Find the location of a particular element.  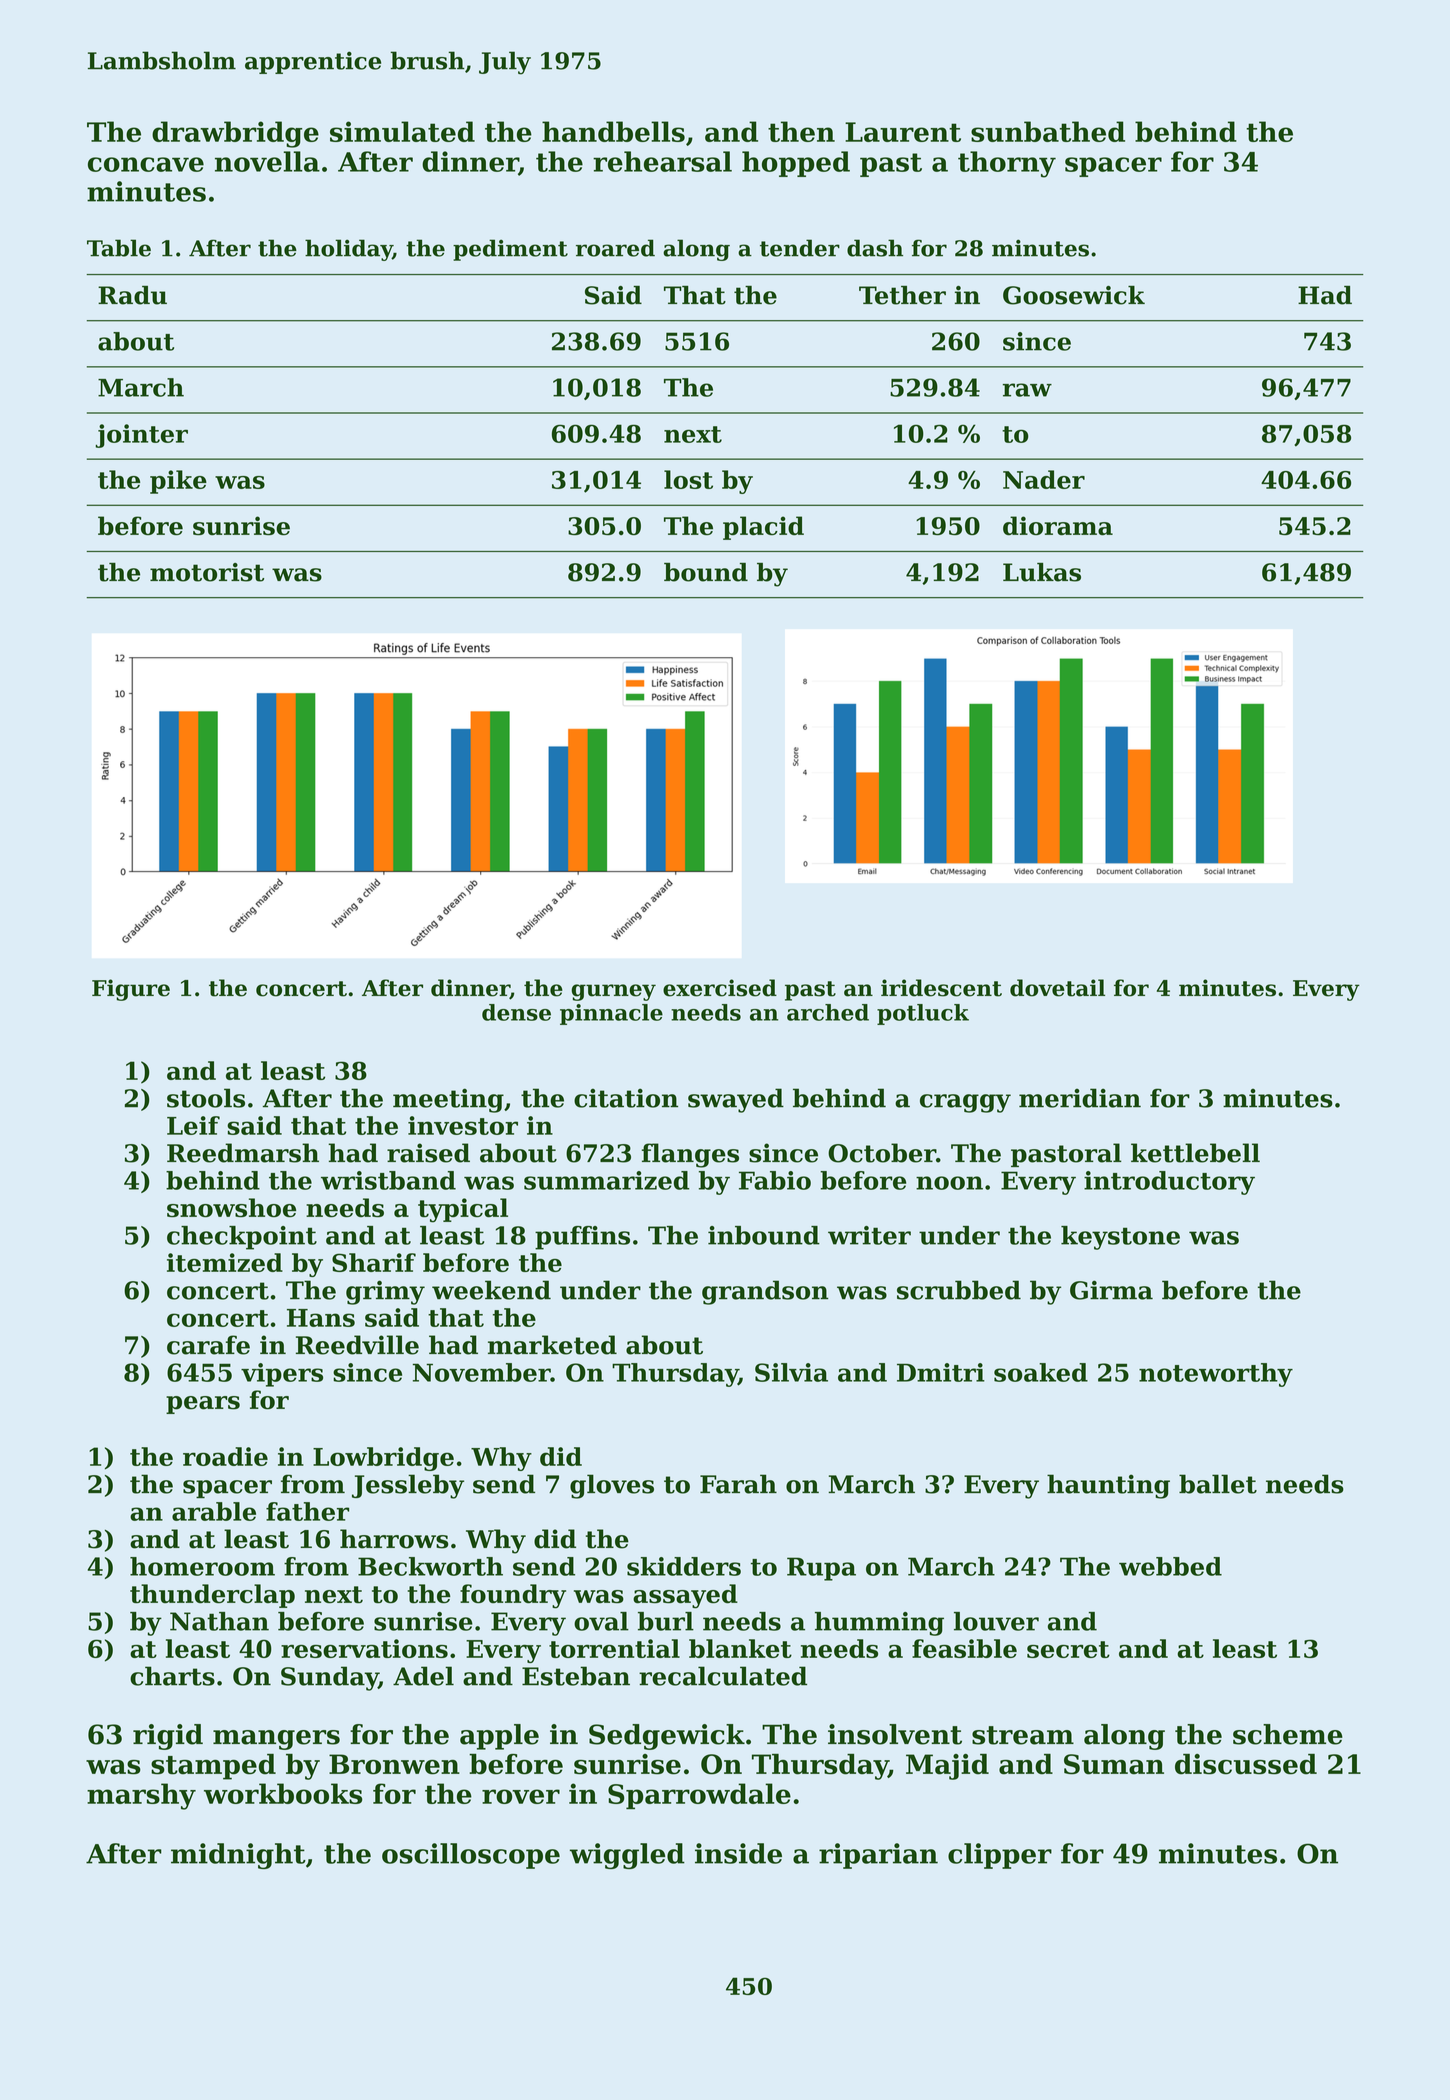

Leif is located at coordinates (193, 1125).
